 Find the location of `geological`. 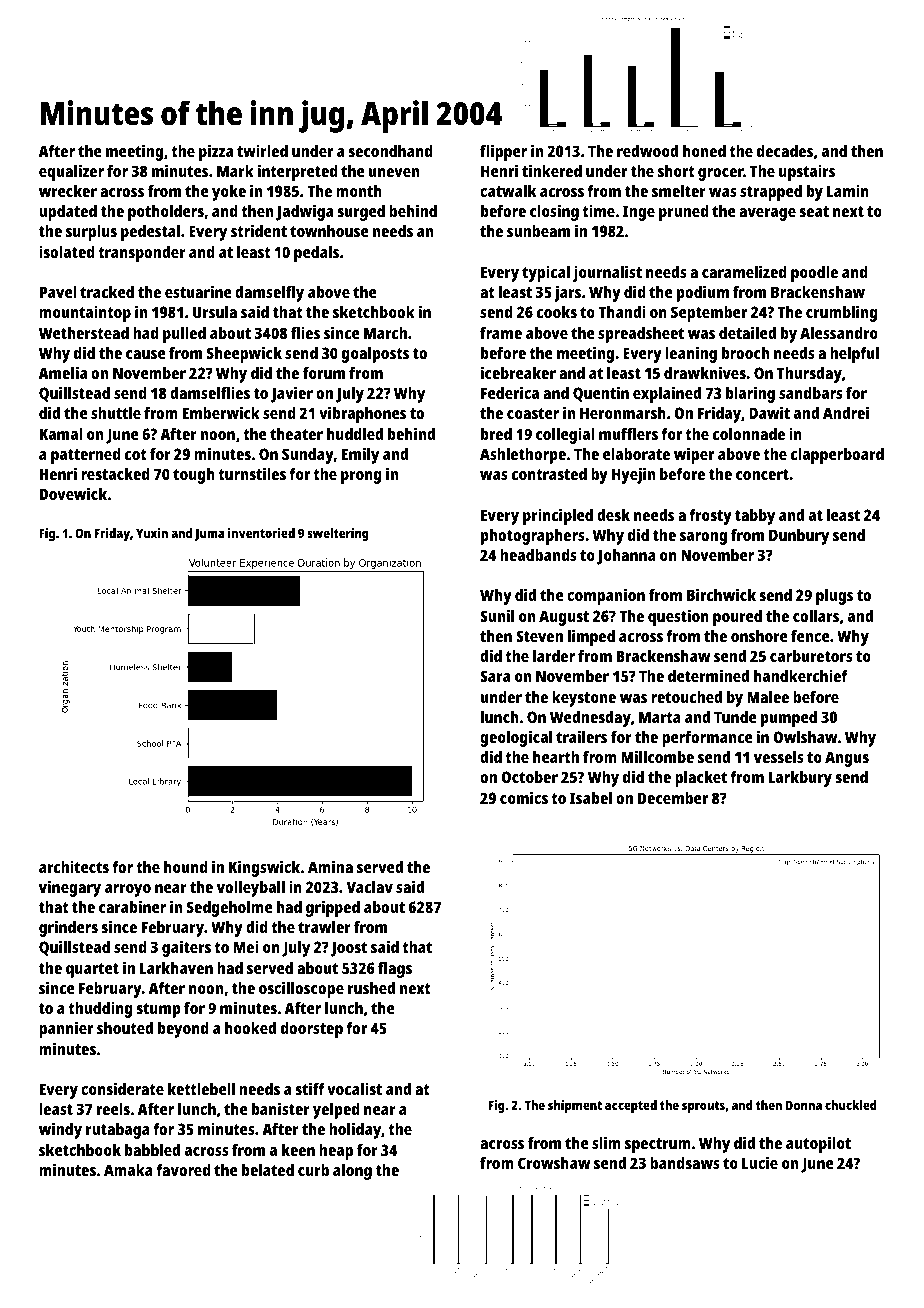

geological is located at coordinates (516, 738).
